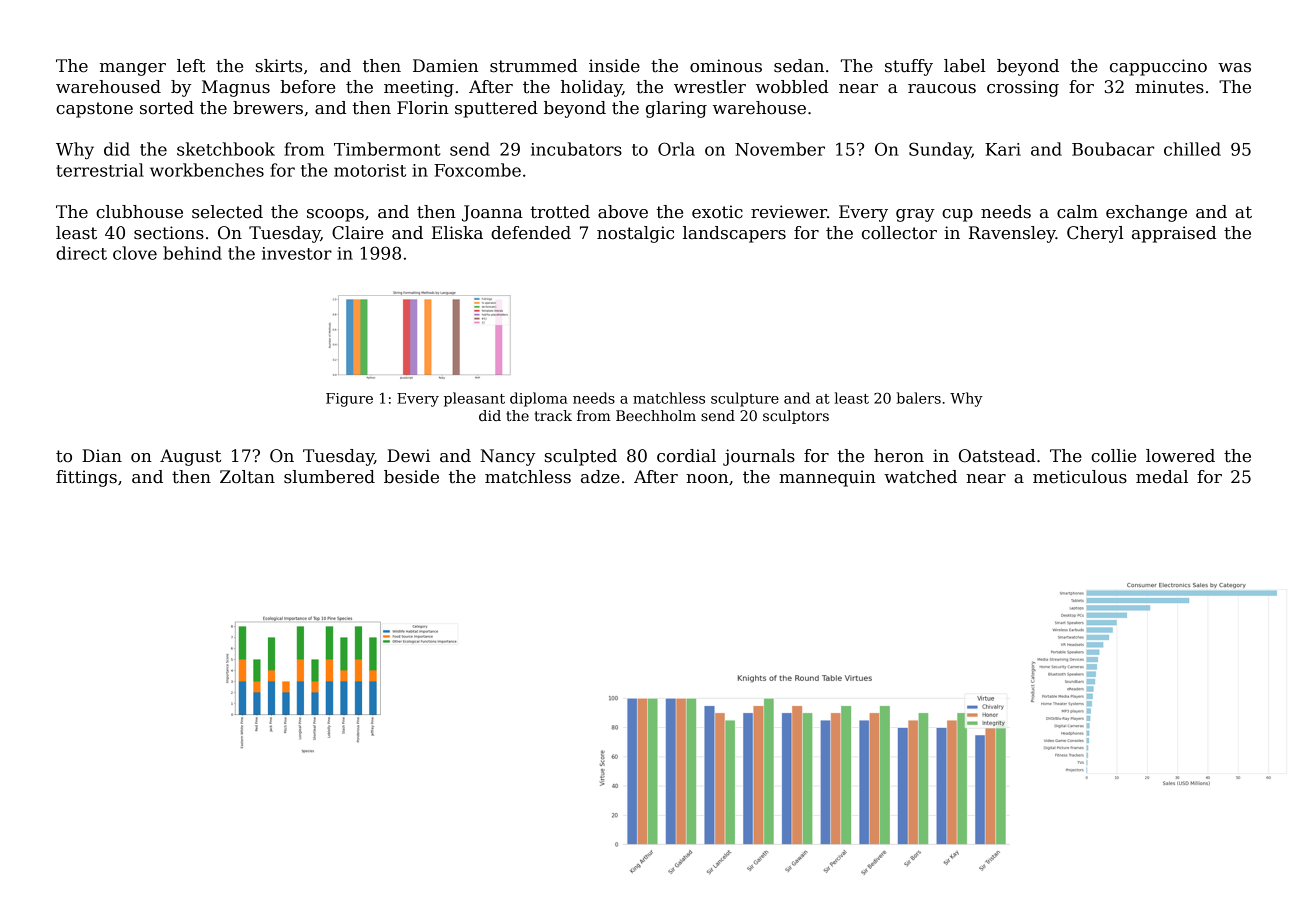 The height and width of the image is (924, 1308). I want to click on investor, so click(297, 253).
